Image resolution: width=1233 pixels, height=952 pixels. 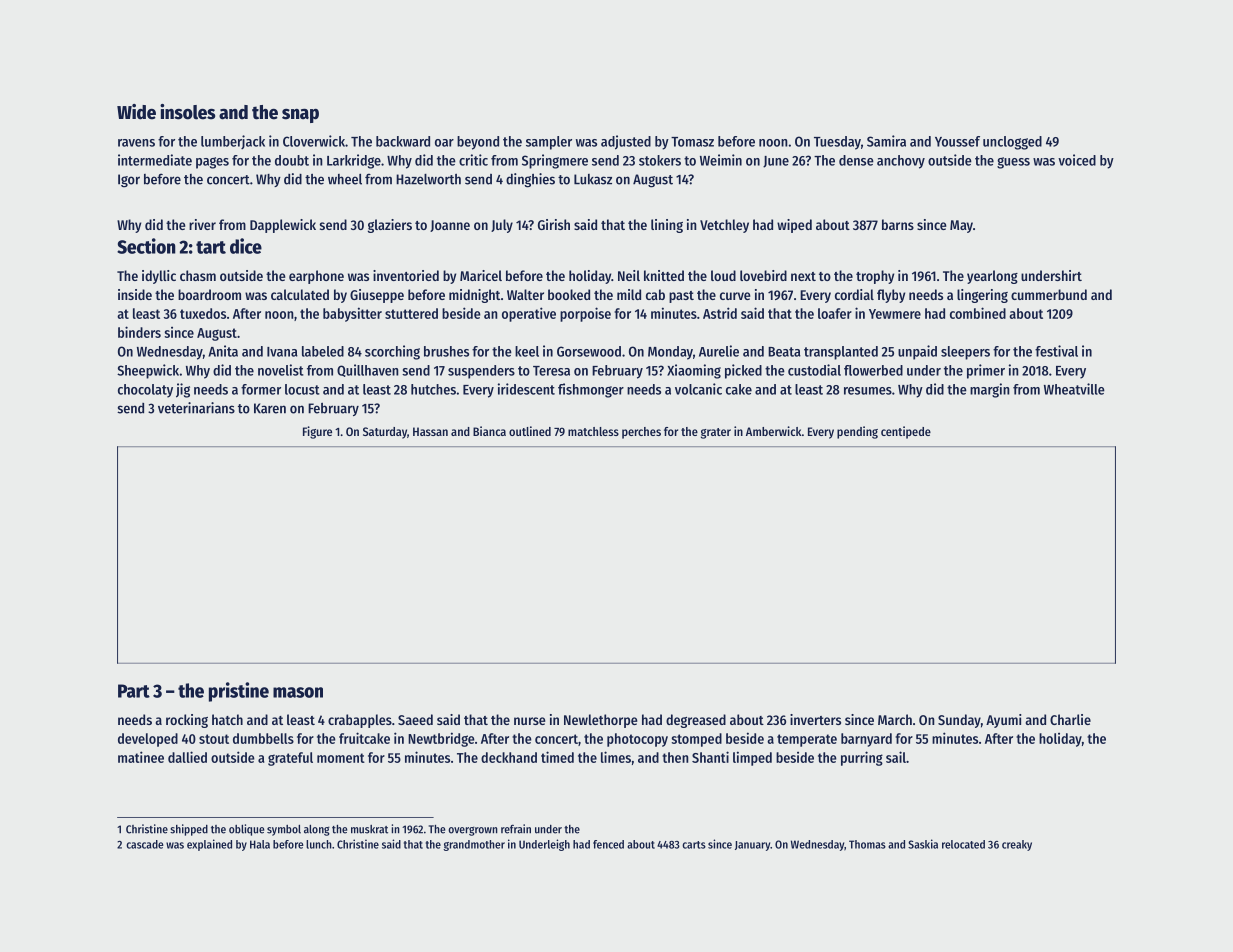 What do you see at coordinates (608, 844) in the document?
I see `fenced` at bounding box center [608, 844].
